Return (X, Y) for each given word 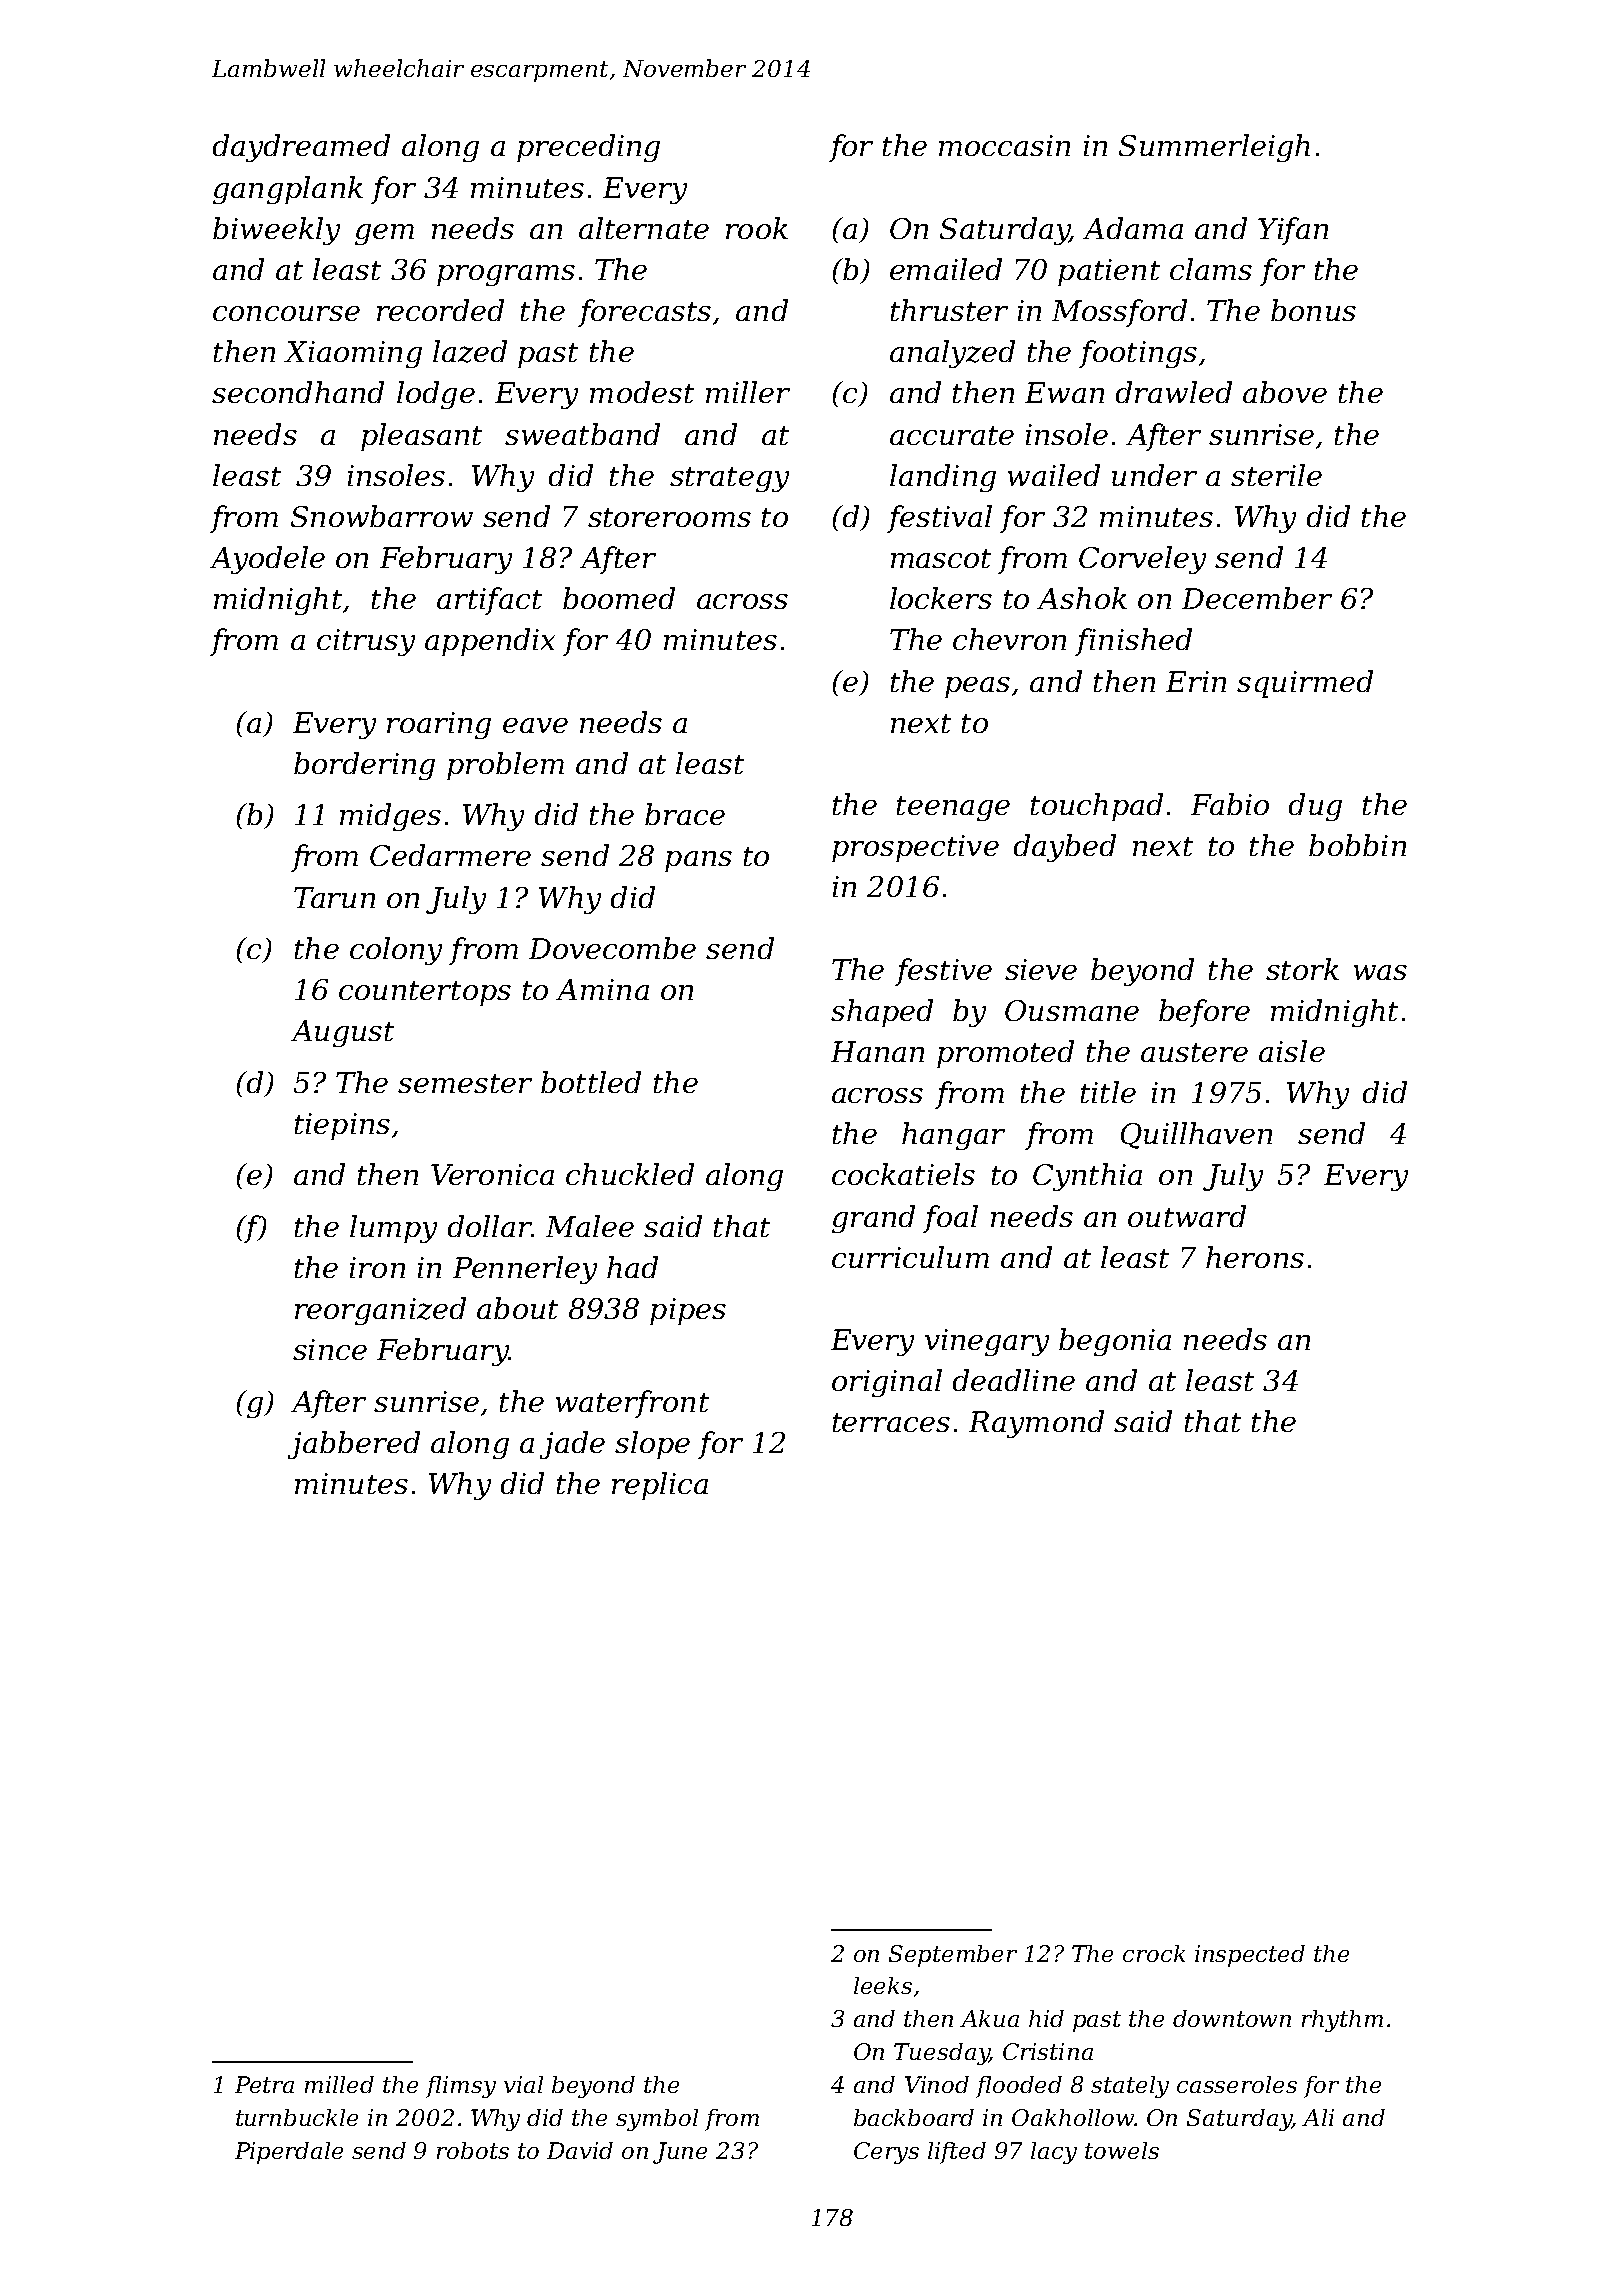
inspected (1250, 1956)
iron (377, 1267)
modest (642, 392)
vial (523, 2084)
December (1257, 598)
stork (1302, 969)
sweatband (582, 434)
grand (873, 1219)
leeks (883, 1985)
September (953, 1956)
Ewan (1064, 392)
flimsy (461, 2087)
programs (506, 275)
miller (748, 392)
